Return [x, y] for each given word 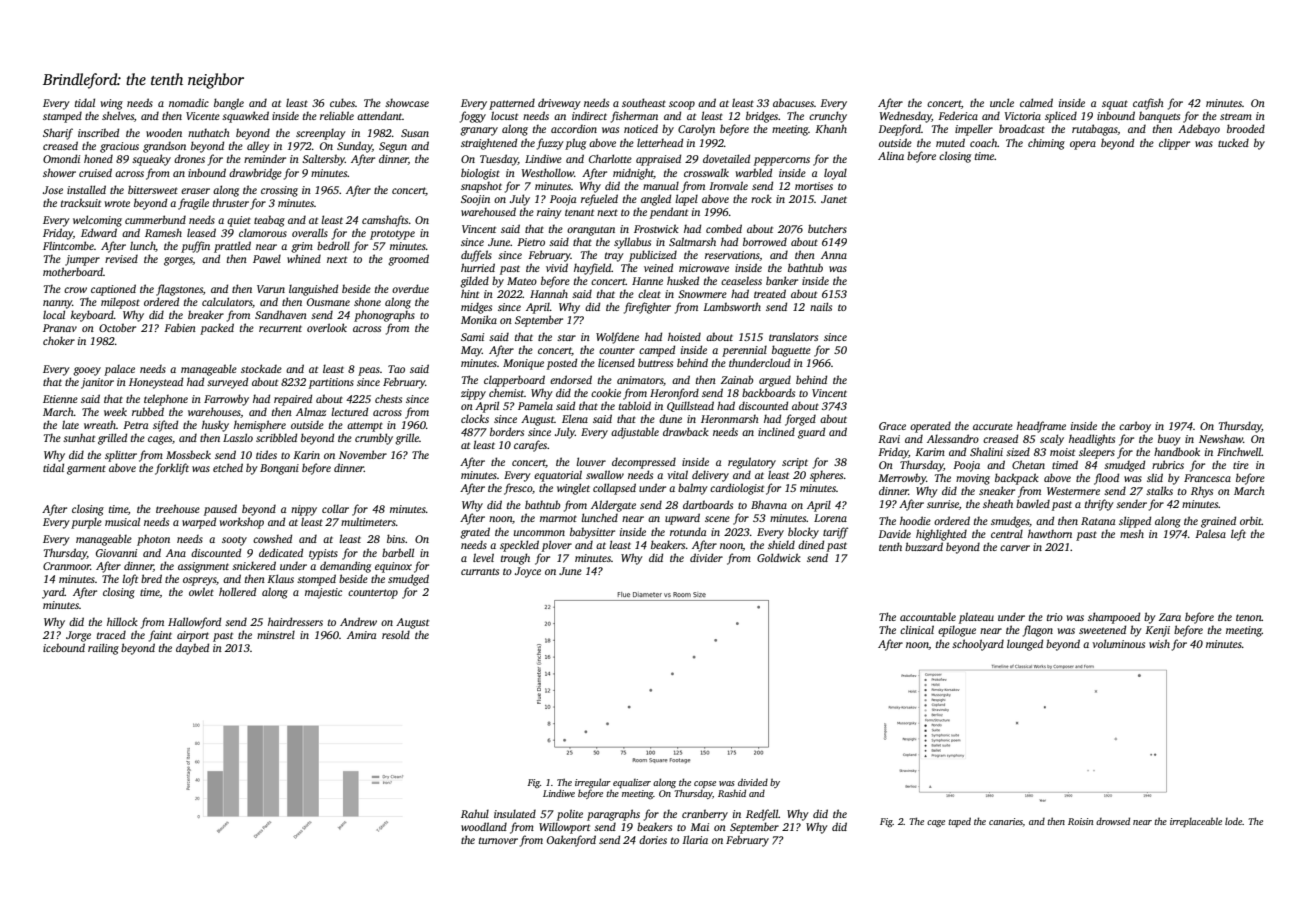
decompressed [644, 463]
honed [98, 158]
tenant [579, 212]
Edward [99, 232]
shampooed [1114, 618]
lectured [349, 411]
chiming [1046, 144]
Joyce [528, 572]
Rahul [475, 813]
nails [821, 306]
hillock [122, 621]
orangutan [591, 231]
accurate [993, 426]
